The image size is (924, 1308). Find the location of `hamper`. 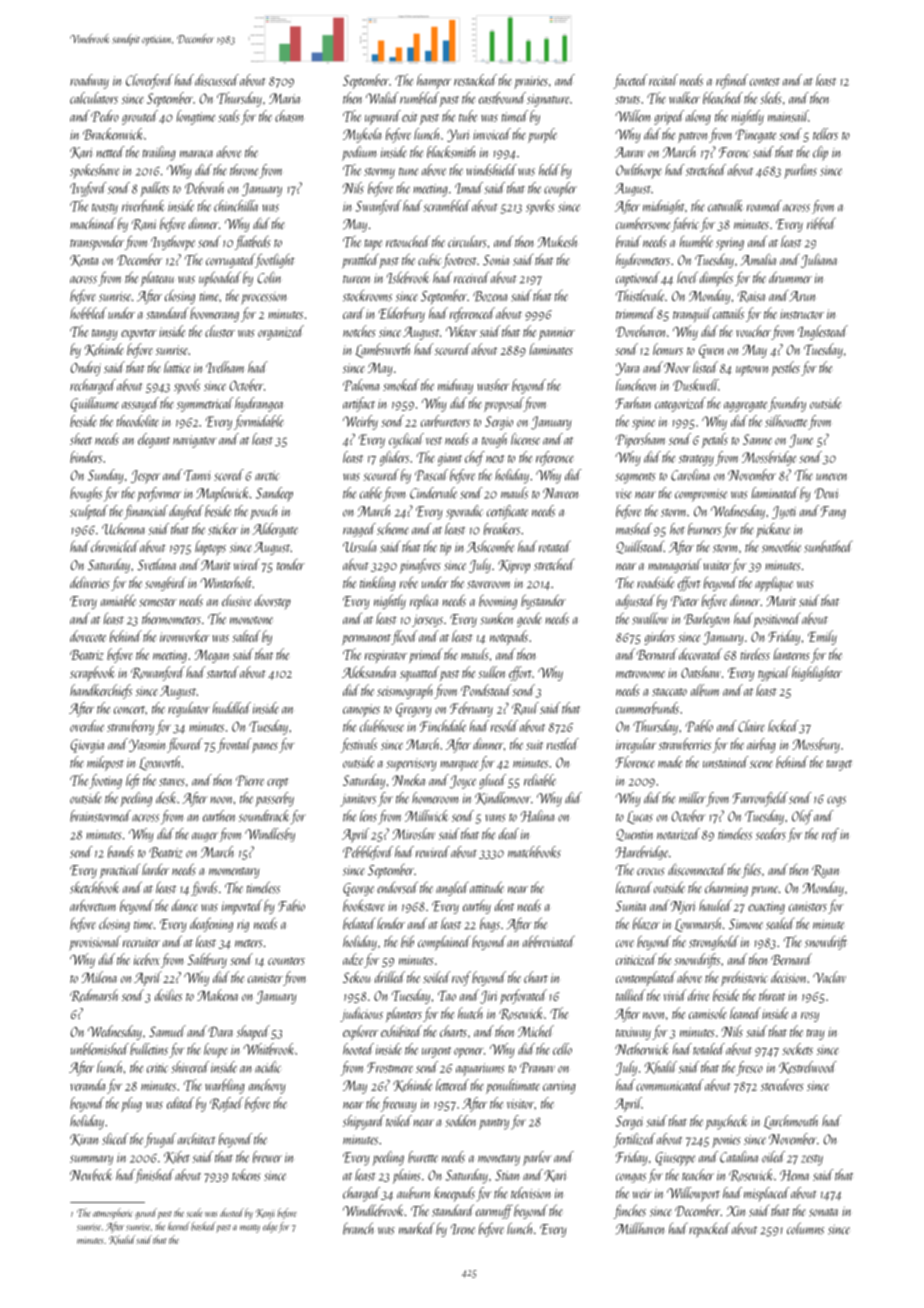

hamper is located at coordinates (434, 81).
